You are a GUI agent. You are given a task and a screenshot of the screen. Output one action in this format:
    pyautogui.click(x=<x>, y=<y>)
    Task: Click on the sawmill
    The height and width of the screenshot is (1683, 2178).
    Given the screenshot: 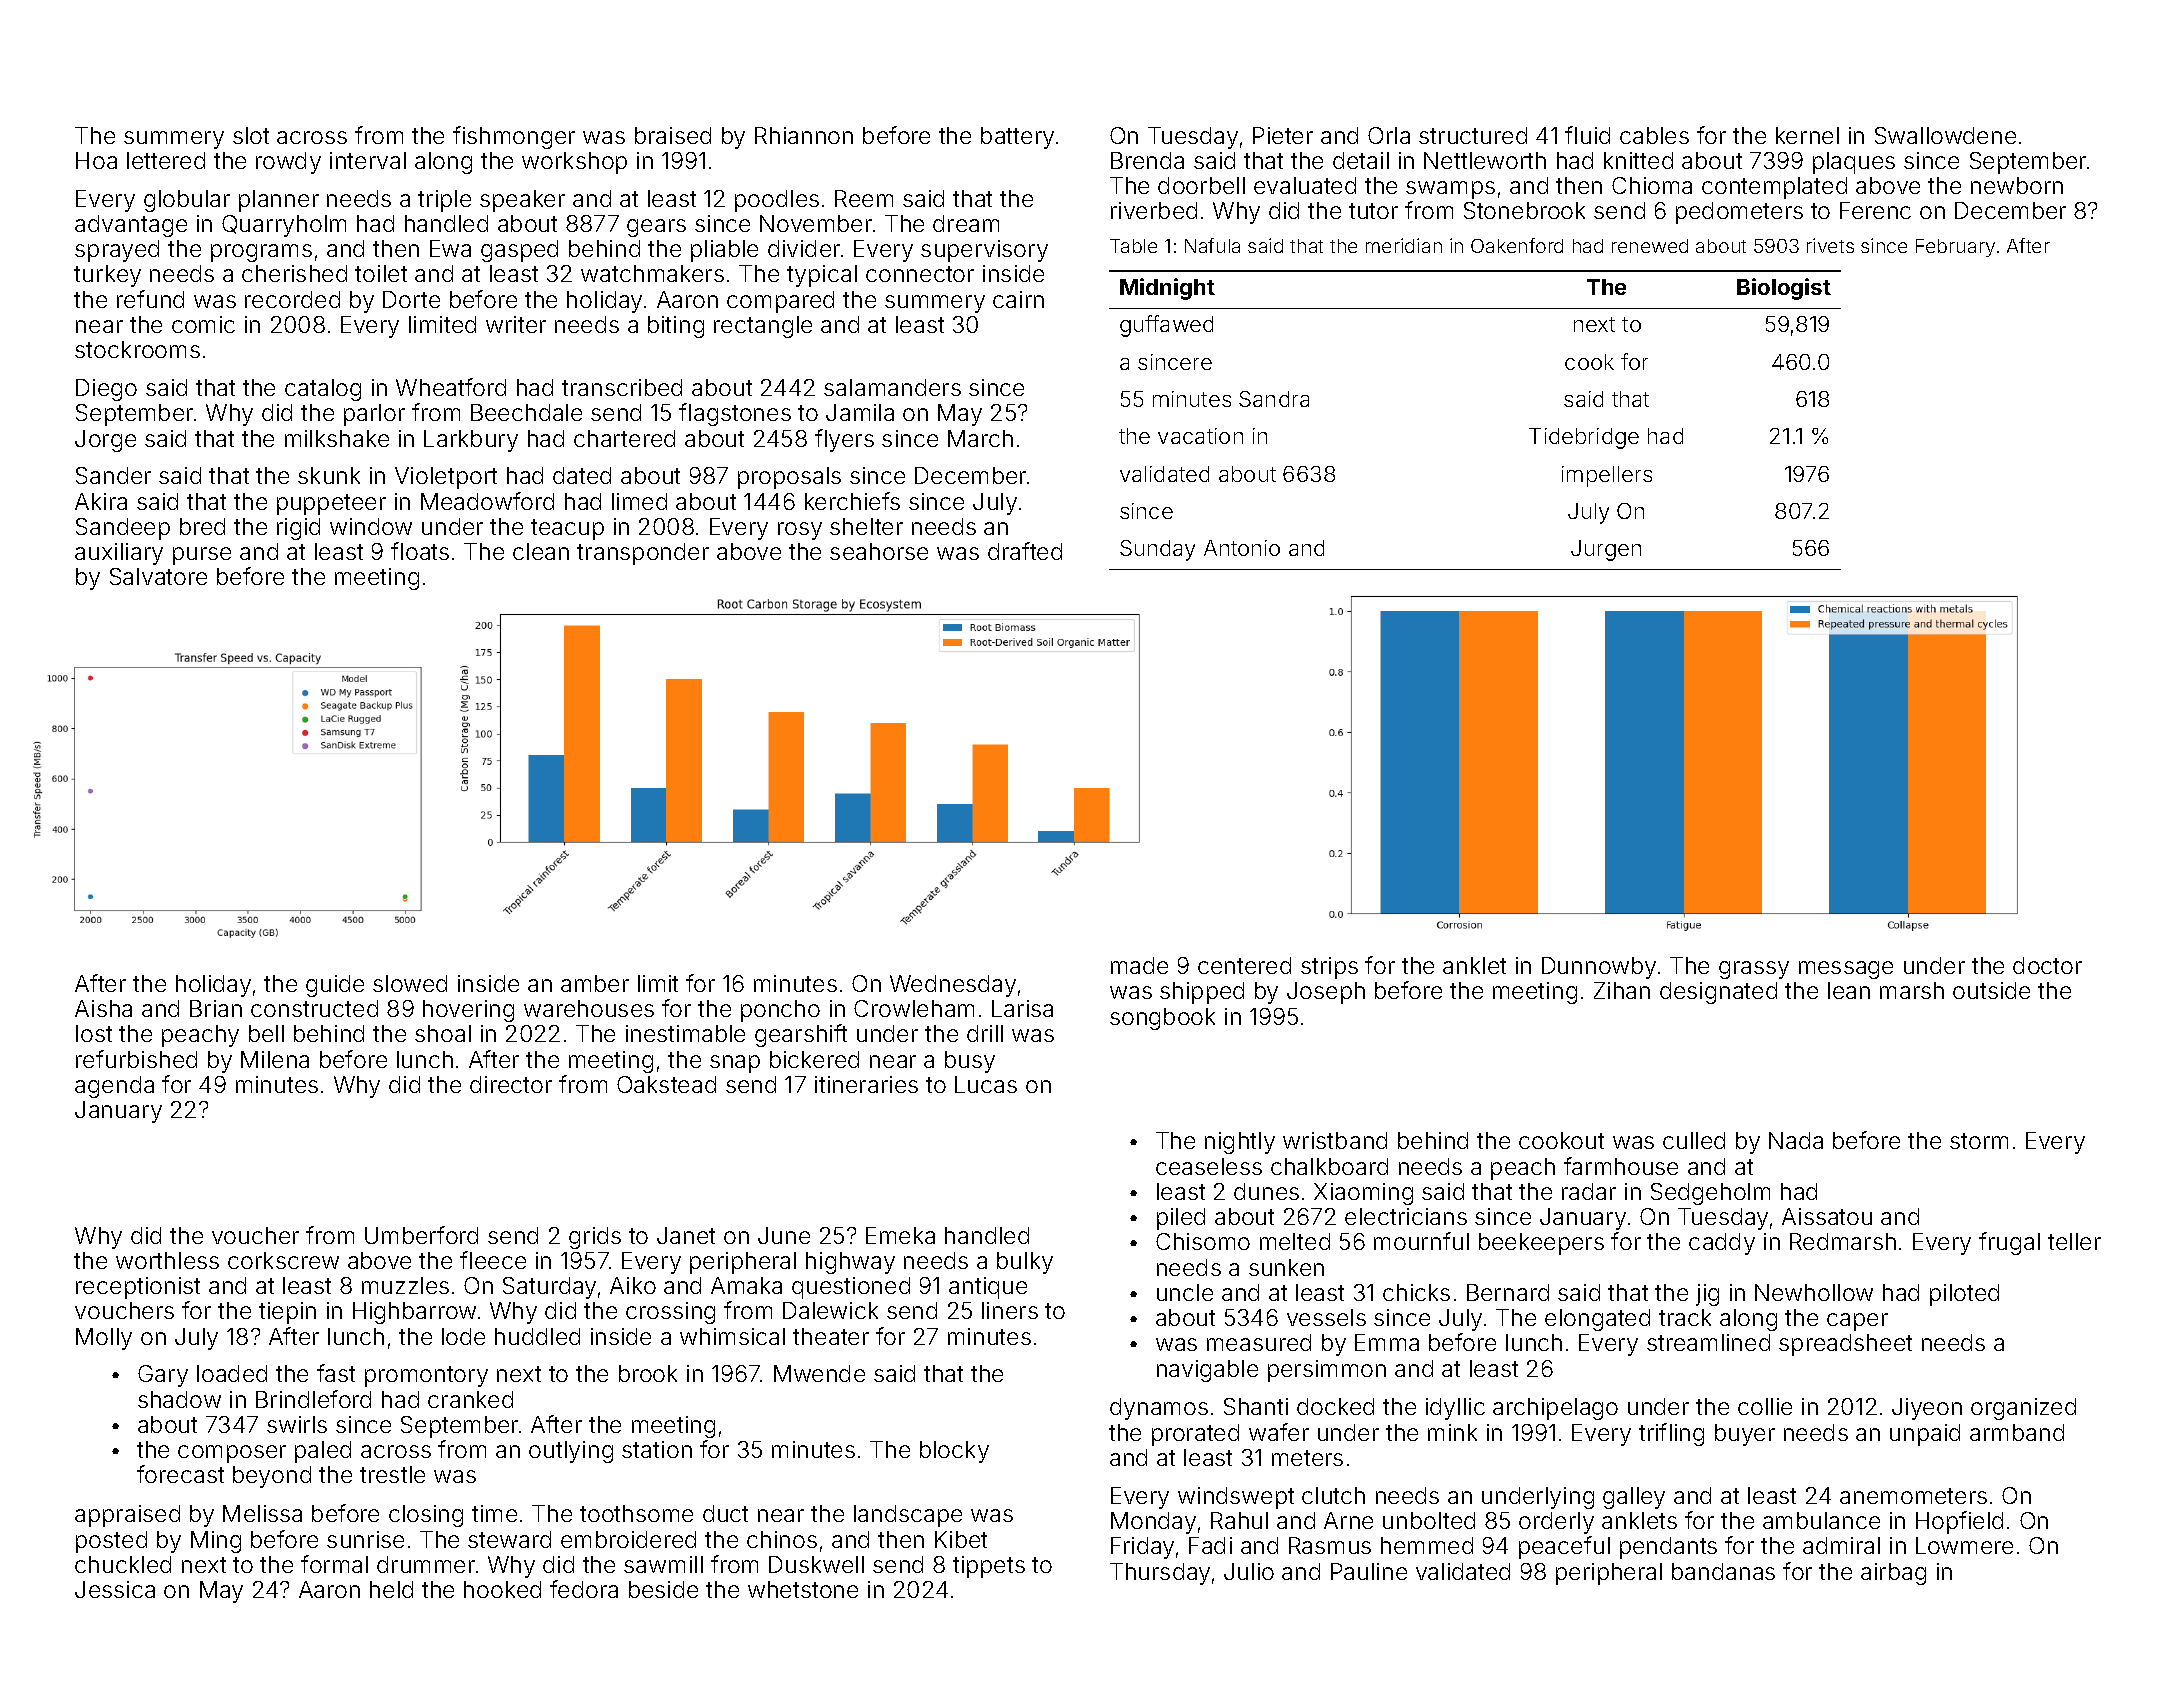 What is the action you would take?
    pyautogui.click(x=663, y=1564)
